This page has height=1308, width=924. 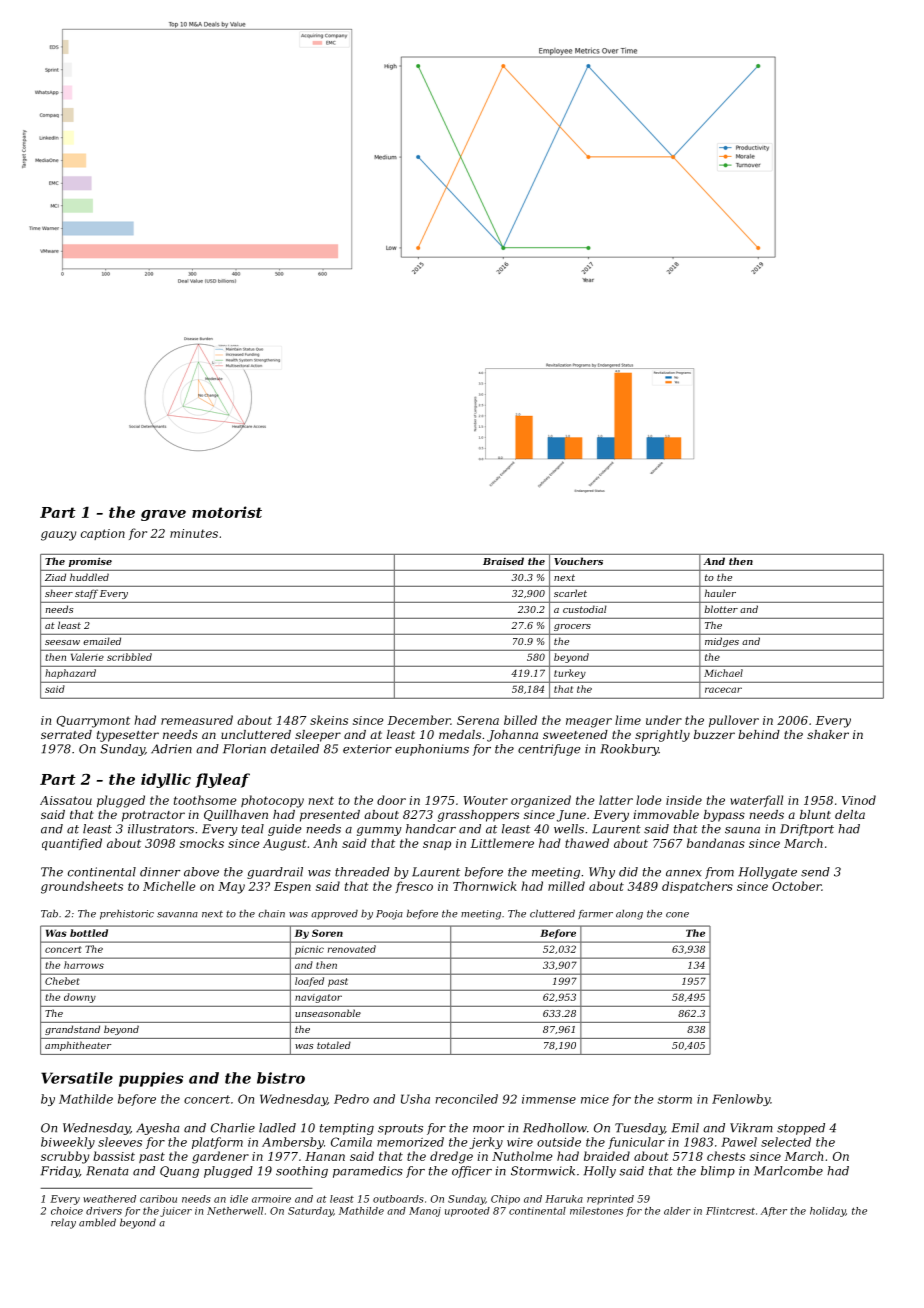 I want to click on organized, so click(x=541, y=801).
